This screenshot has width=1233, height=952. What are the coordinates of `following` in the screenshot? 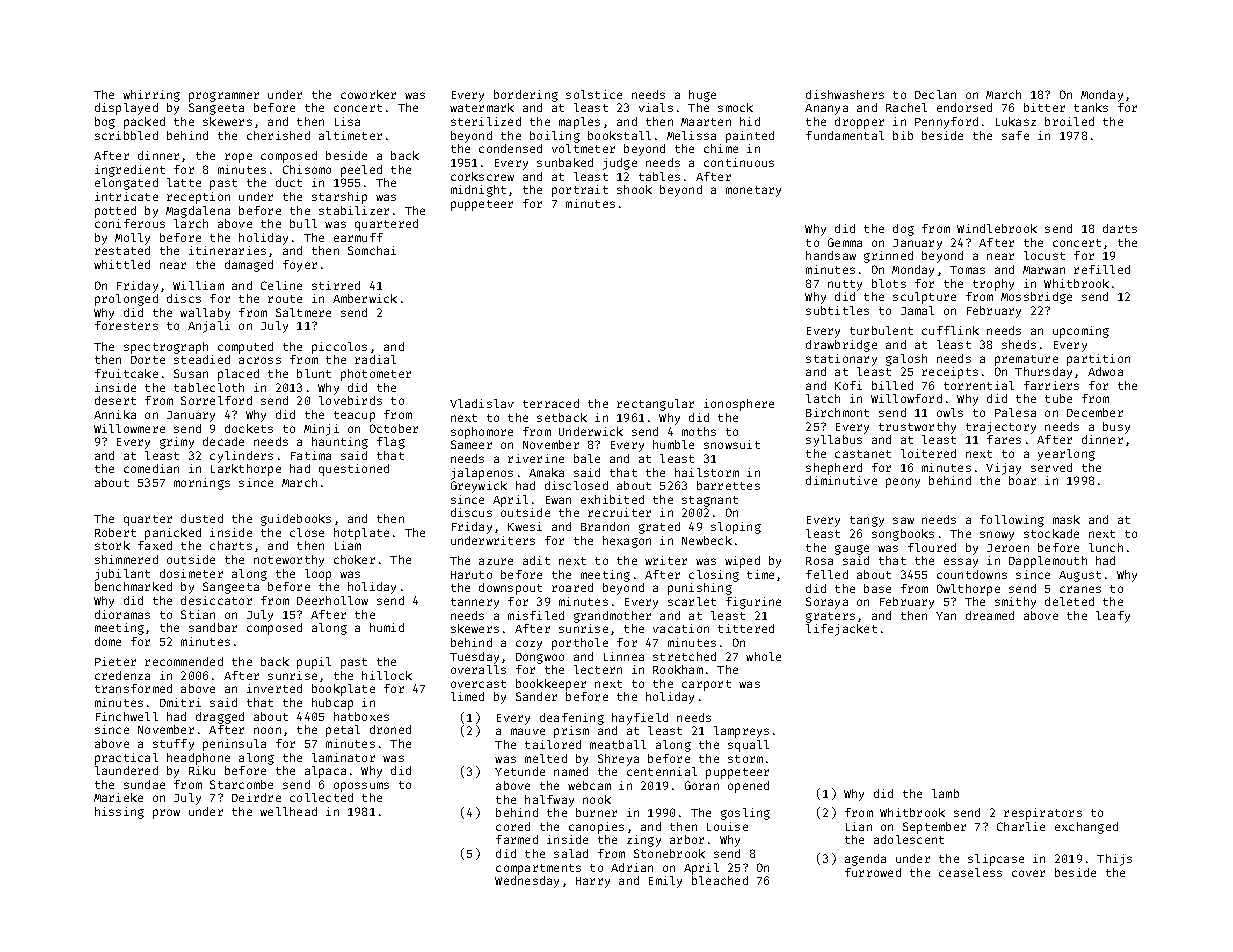 It's located at (1012, 521).
